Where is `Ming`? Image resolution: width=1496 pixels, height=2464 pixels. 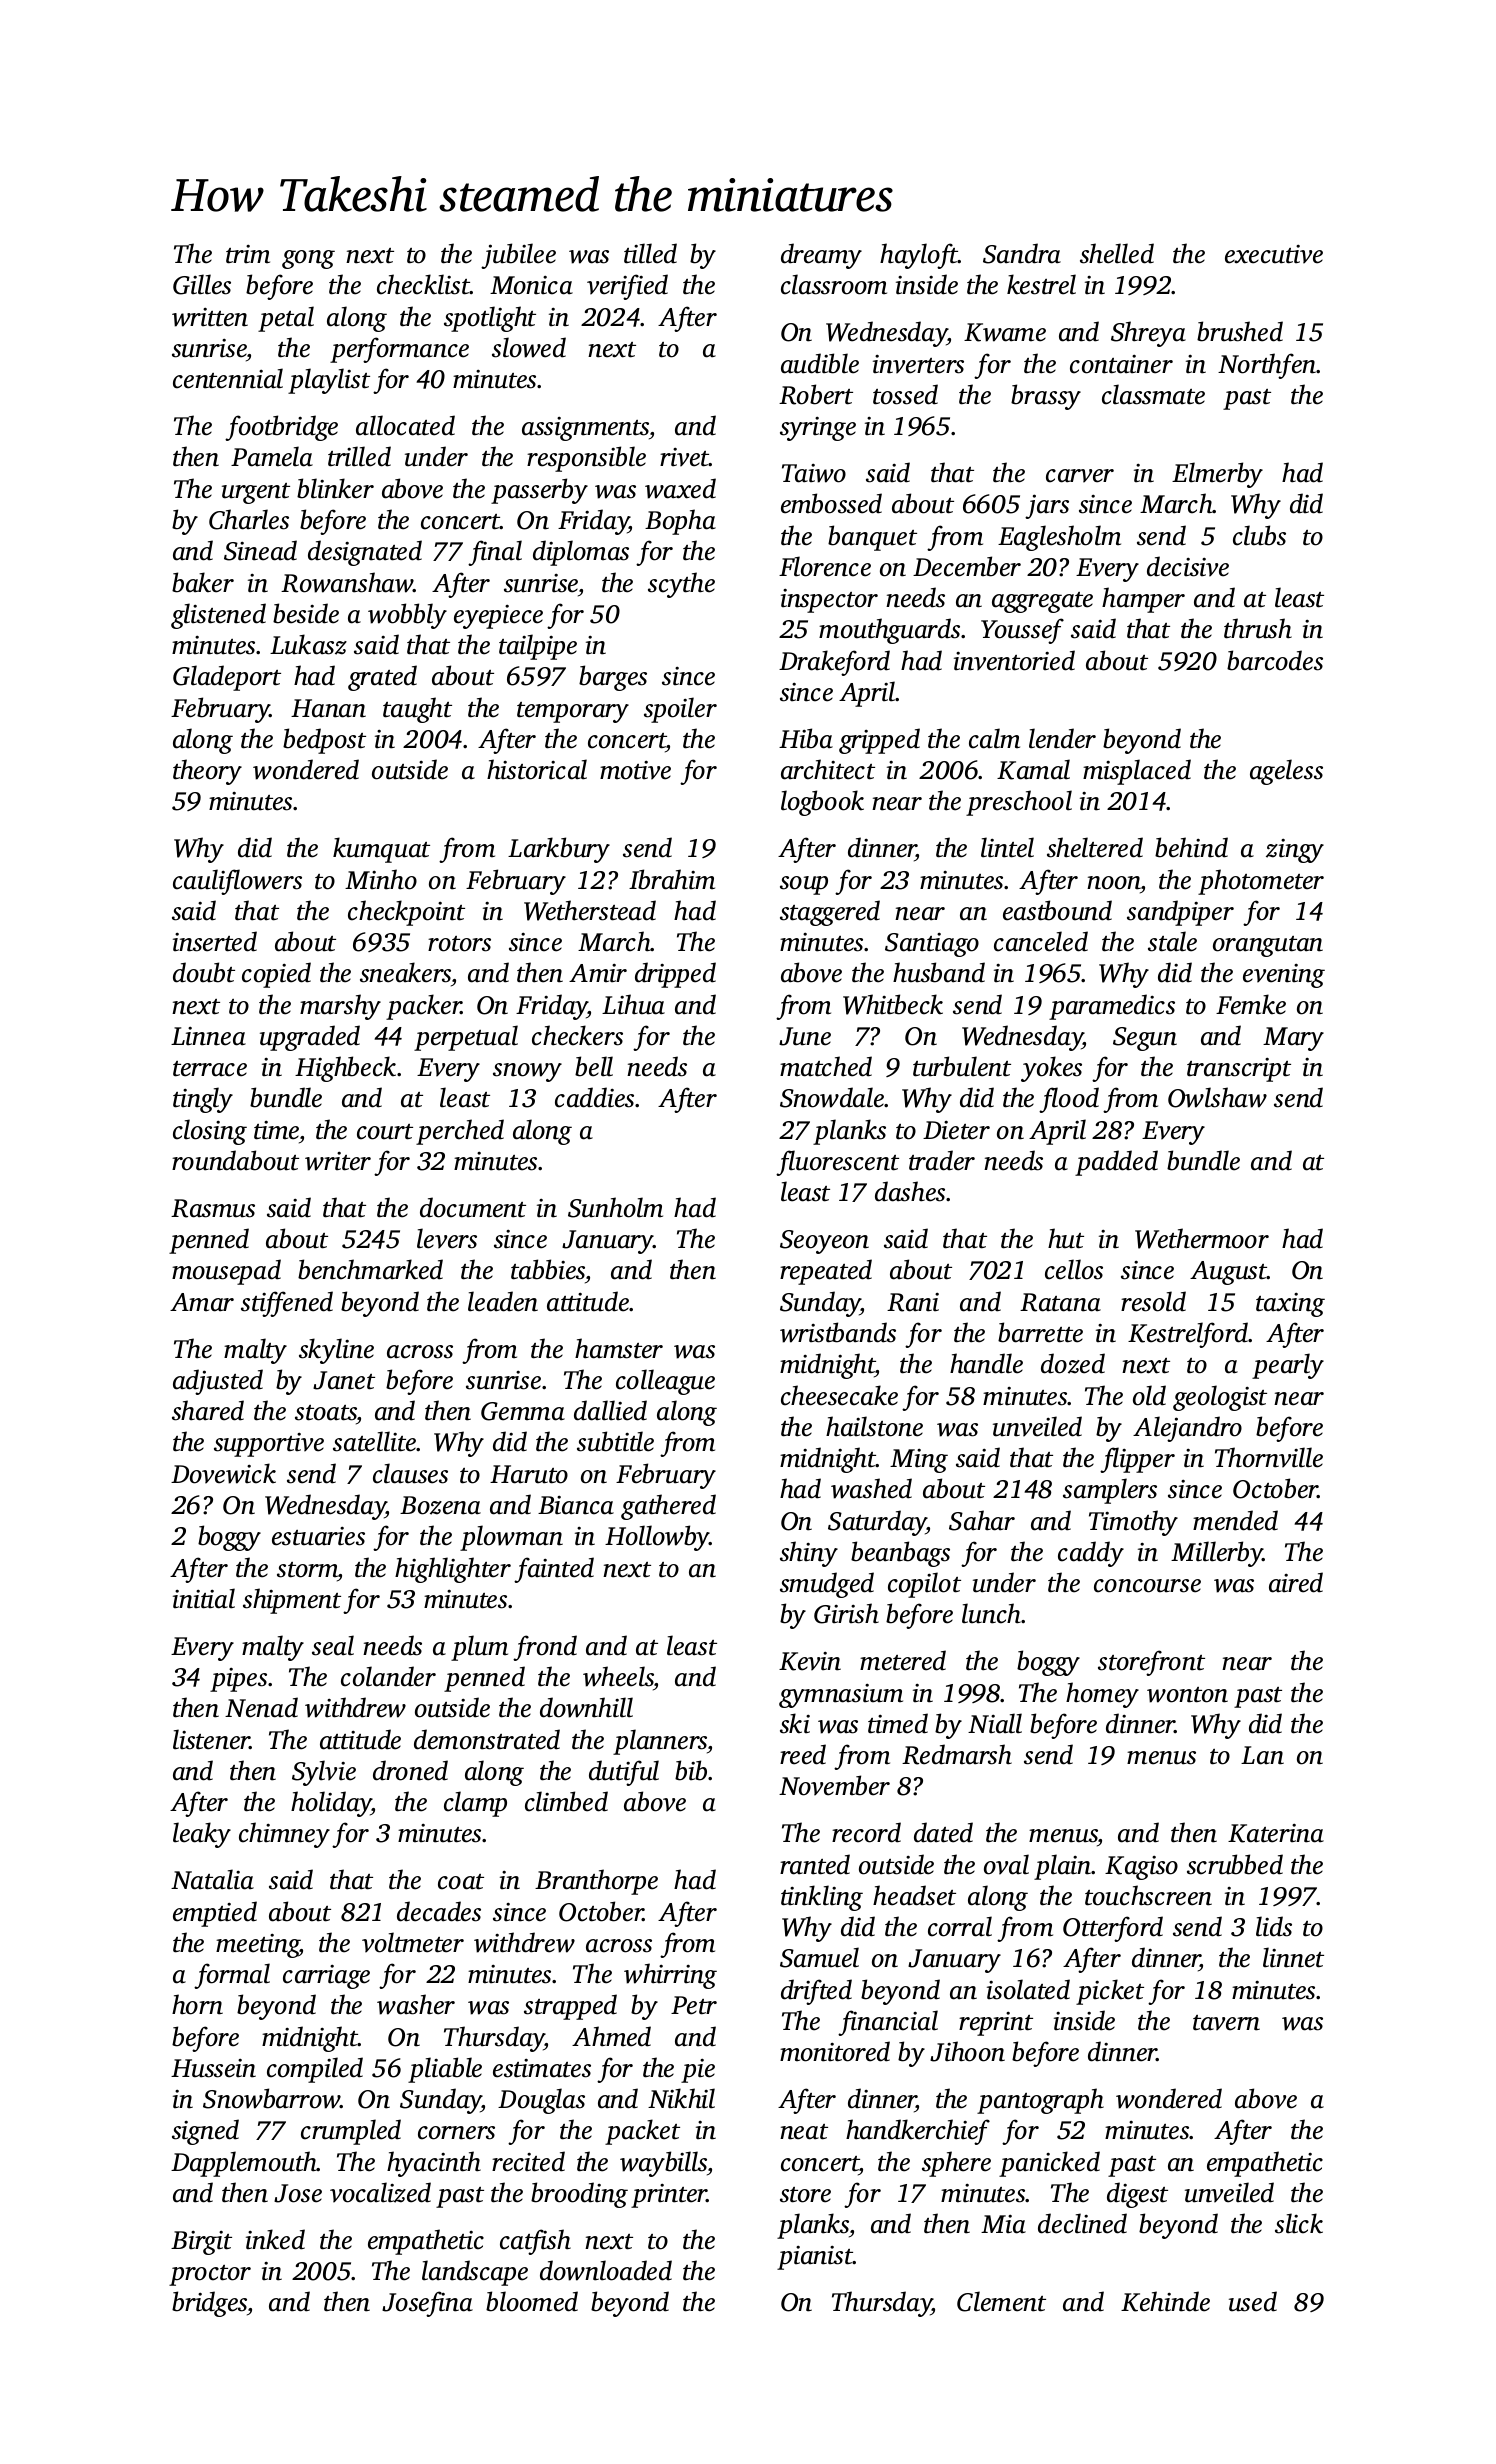 Ming is located at coordinates (919, 1461).
